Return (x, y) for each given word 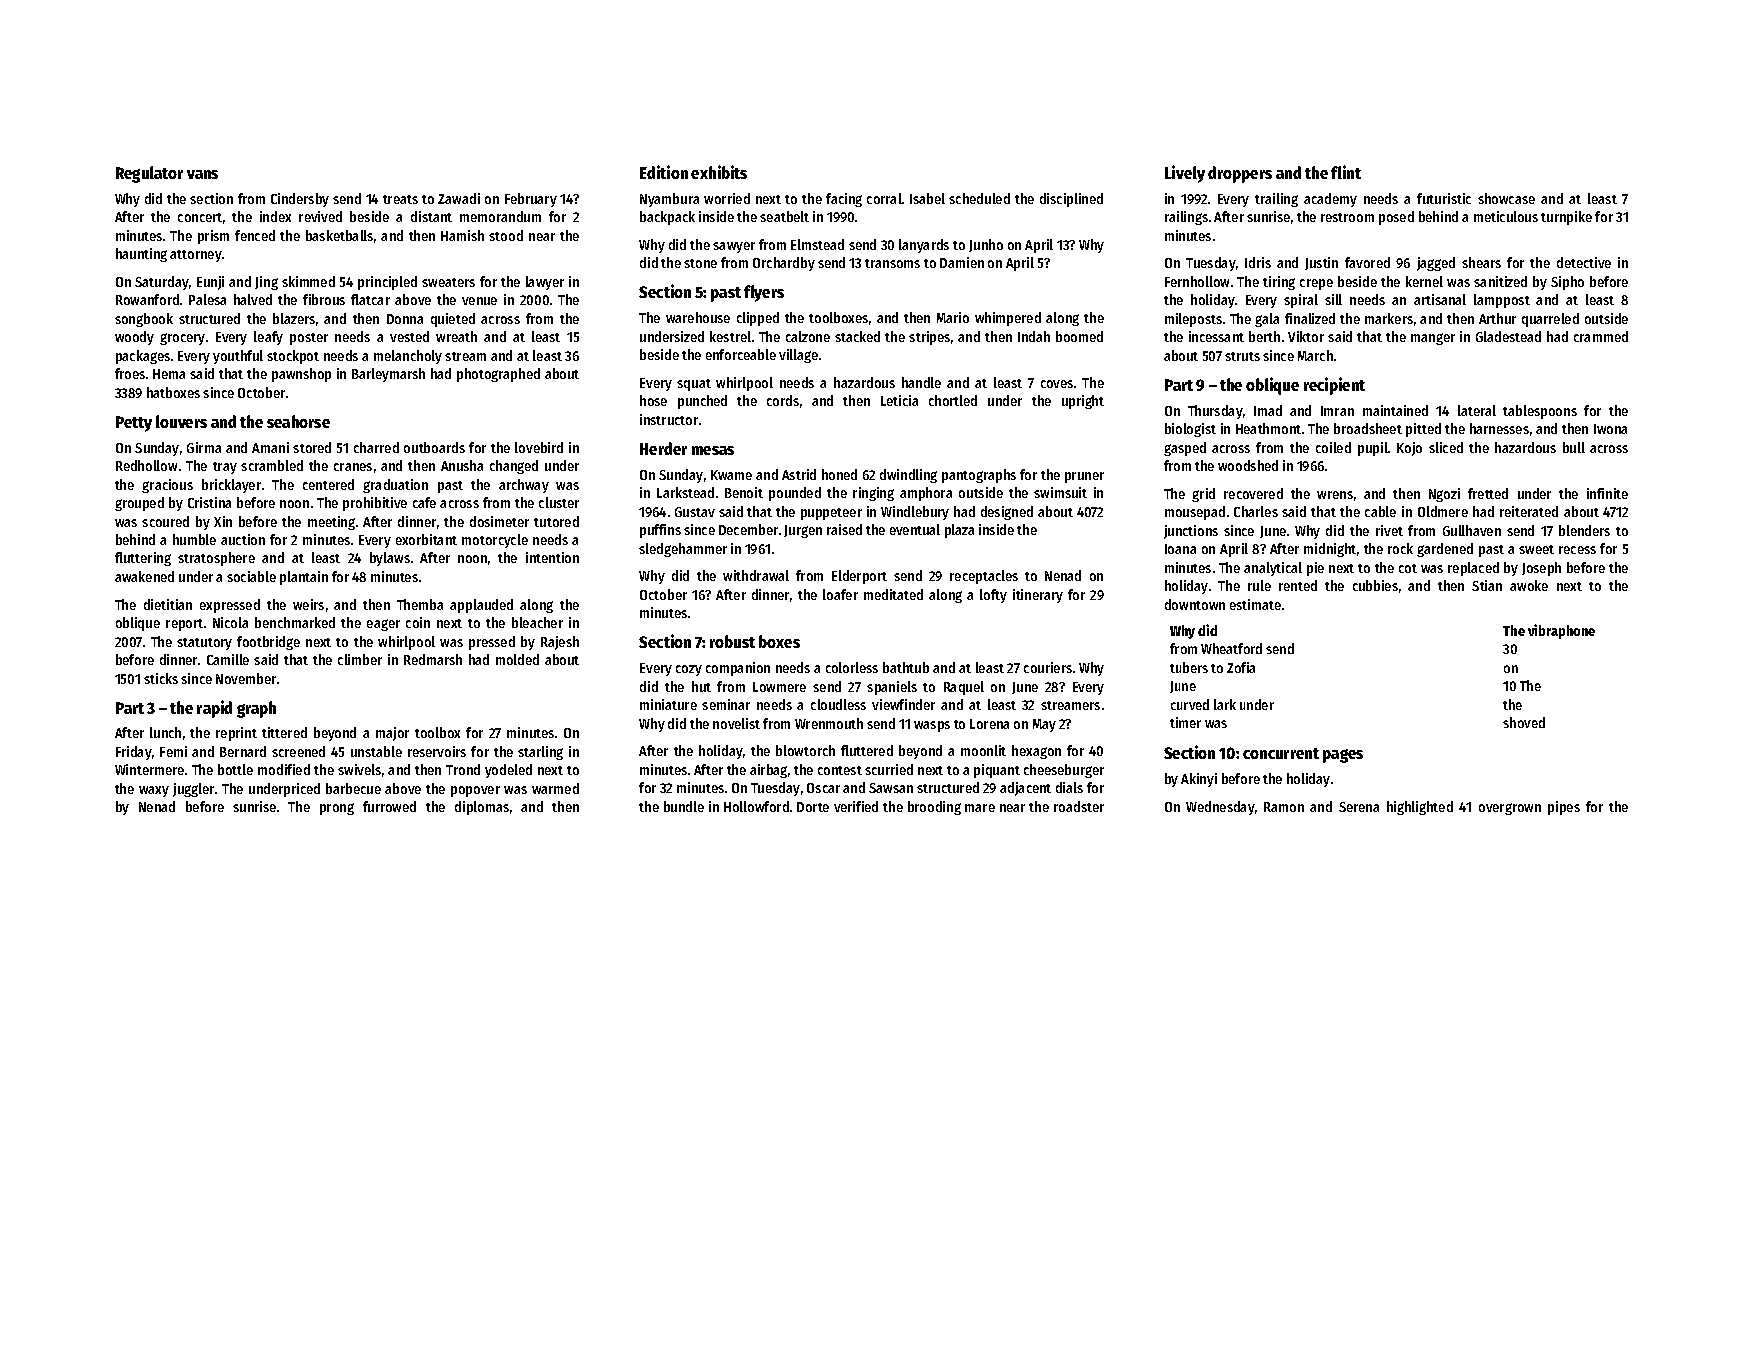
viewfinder (903, 704)
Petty (134, 424)
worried (727, 198)
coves (1057, 384)
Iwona (1610, 429)
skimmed (308, 281)
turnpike (1566, 218)
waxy (154, 791)
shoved (1524, 722)
